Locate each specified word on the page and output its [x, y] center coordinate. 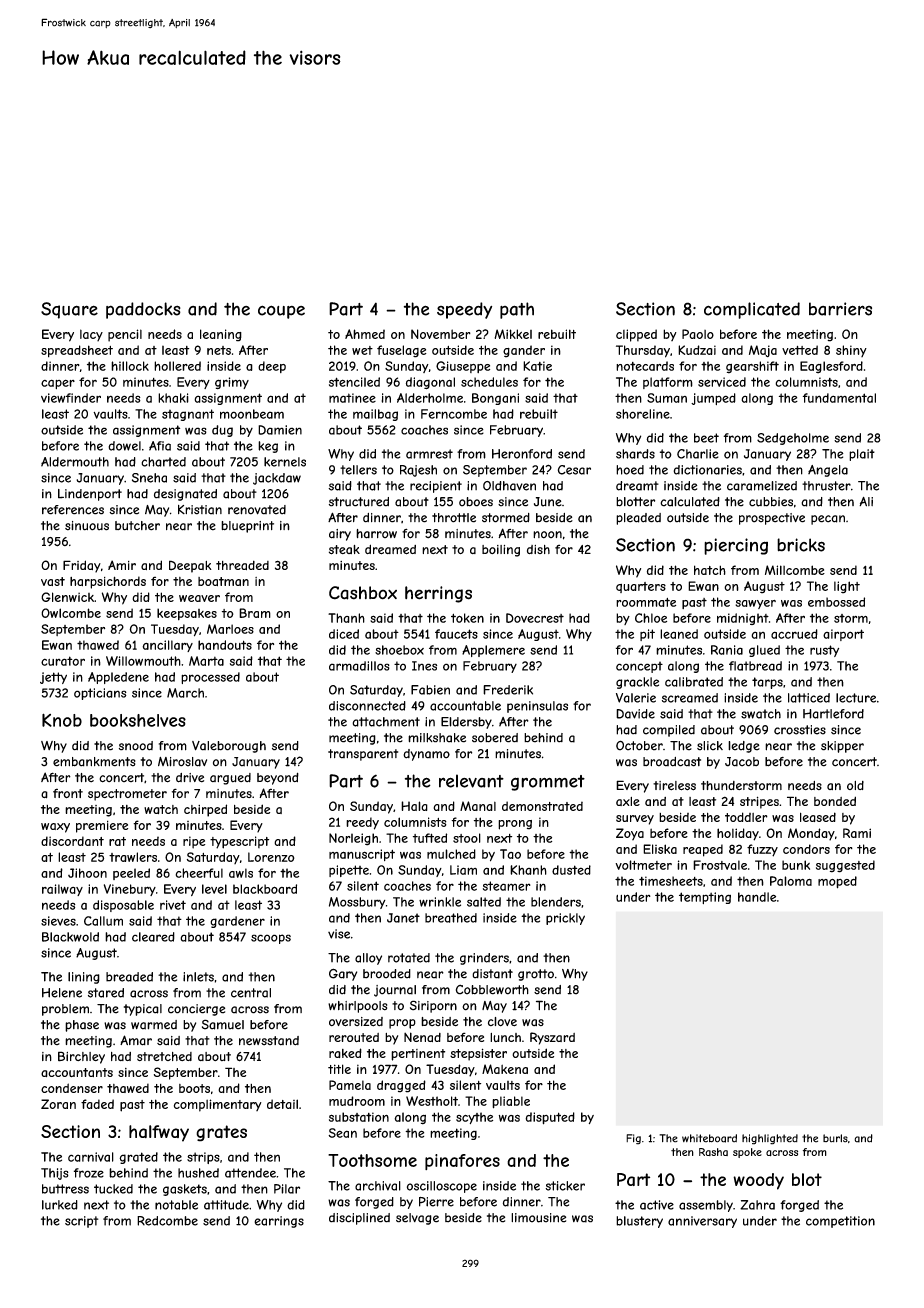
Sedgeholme [793, 439]
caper [58, 384]
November [441, 334]
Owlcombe [71, 613]
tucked [113, 1189]
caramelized [762, 486]
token [467, 618]
